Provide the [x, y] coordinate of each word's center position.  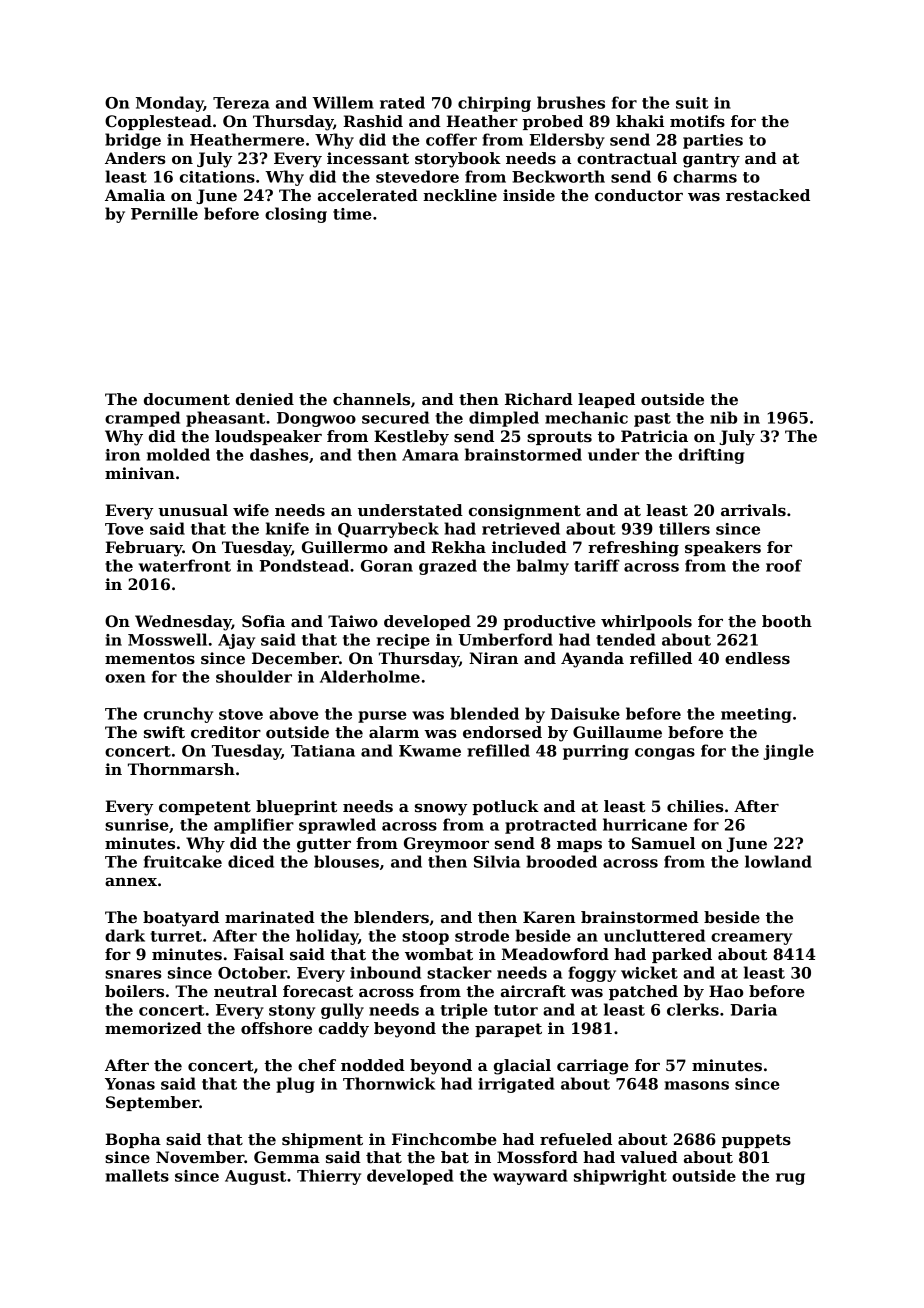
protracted [551, 826]
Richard [539, 399]
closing [296, 215]
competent [205, 808]
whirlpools [646, 622]
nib [723, 417]
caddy [344, 1030]
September [152, 1103]
